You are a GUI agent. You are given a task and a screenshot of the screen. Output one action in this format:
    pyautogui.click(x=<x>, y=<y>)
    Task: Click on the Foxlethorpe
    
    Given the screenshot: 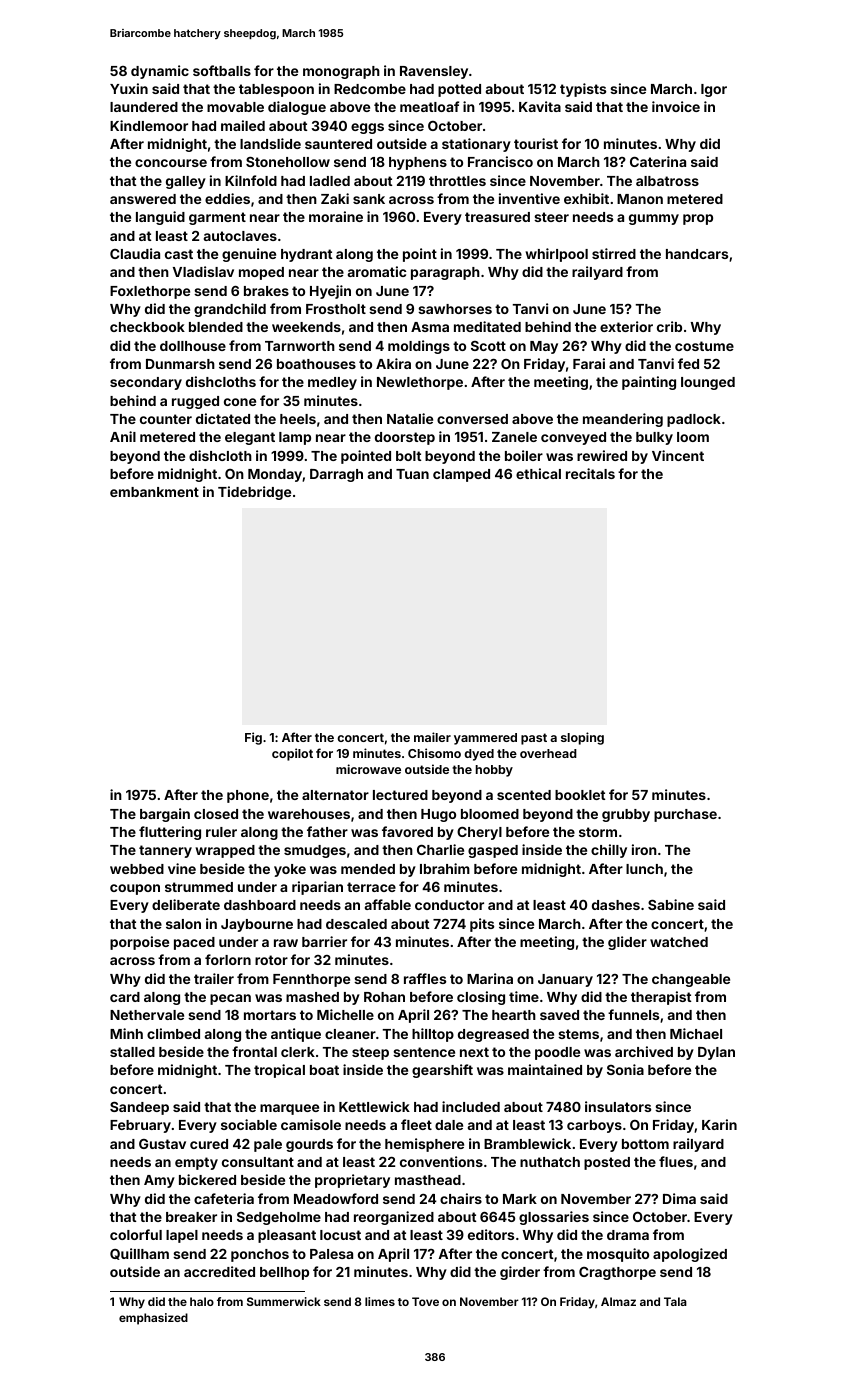 What is the action you would take?
    pyautogui.click(x=150, y=292)
